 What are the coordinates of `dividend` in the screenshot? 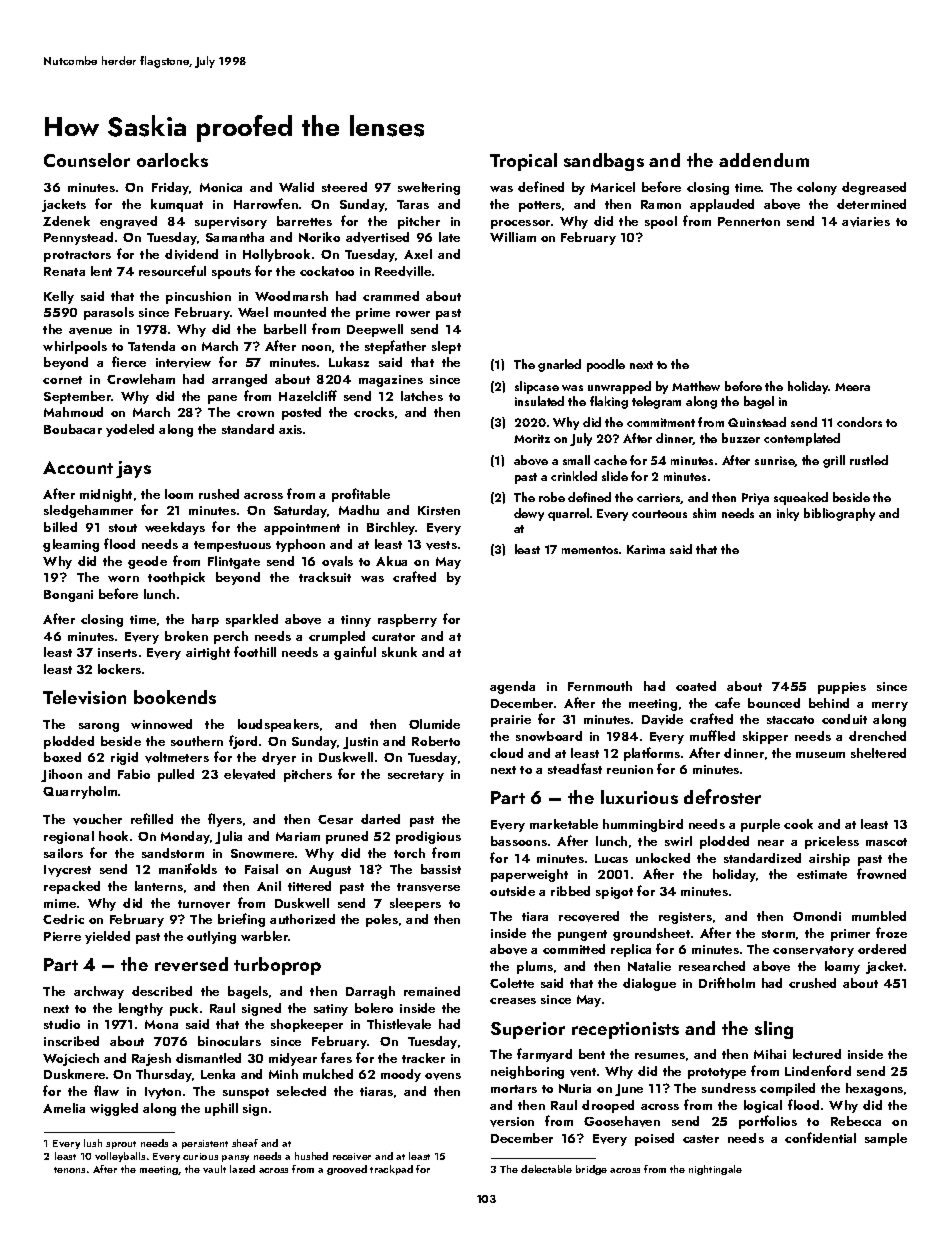 It's located at (191, 254).
